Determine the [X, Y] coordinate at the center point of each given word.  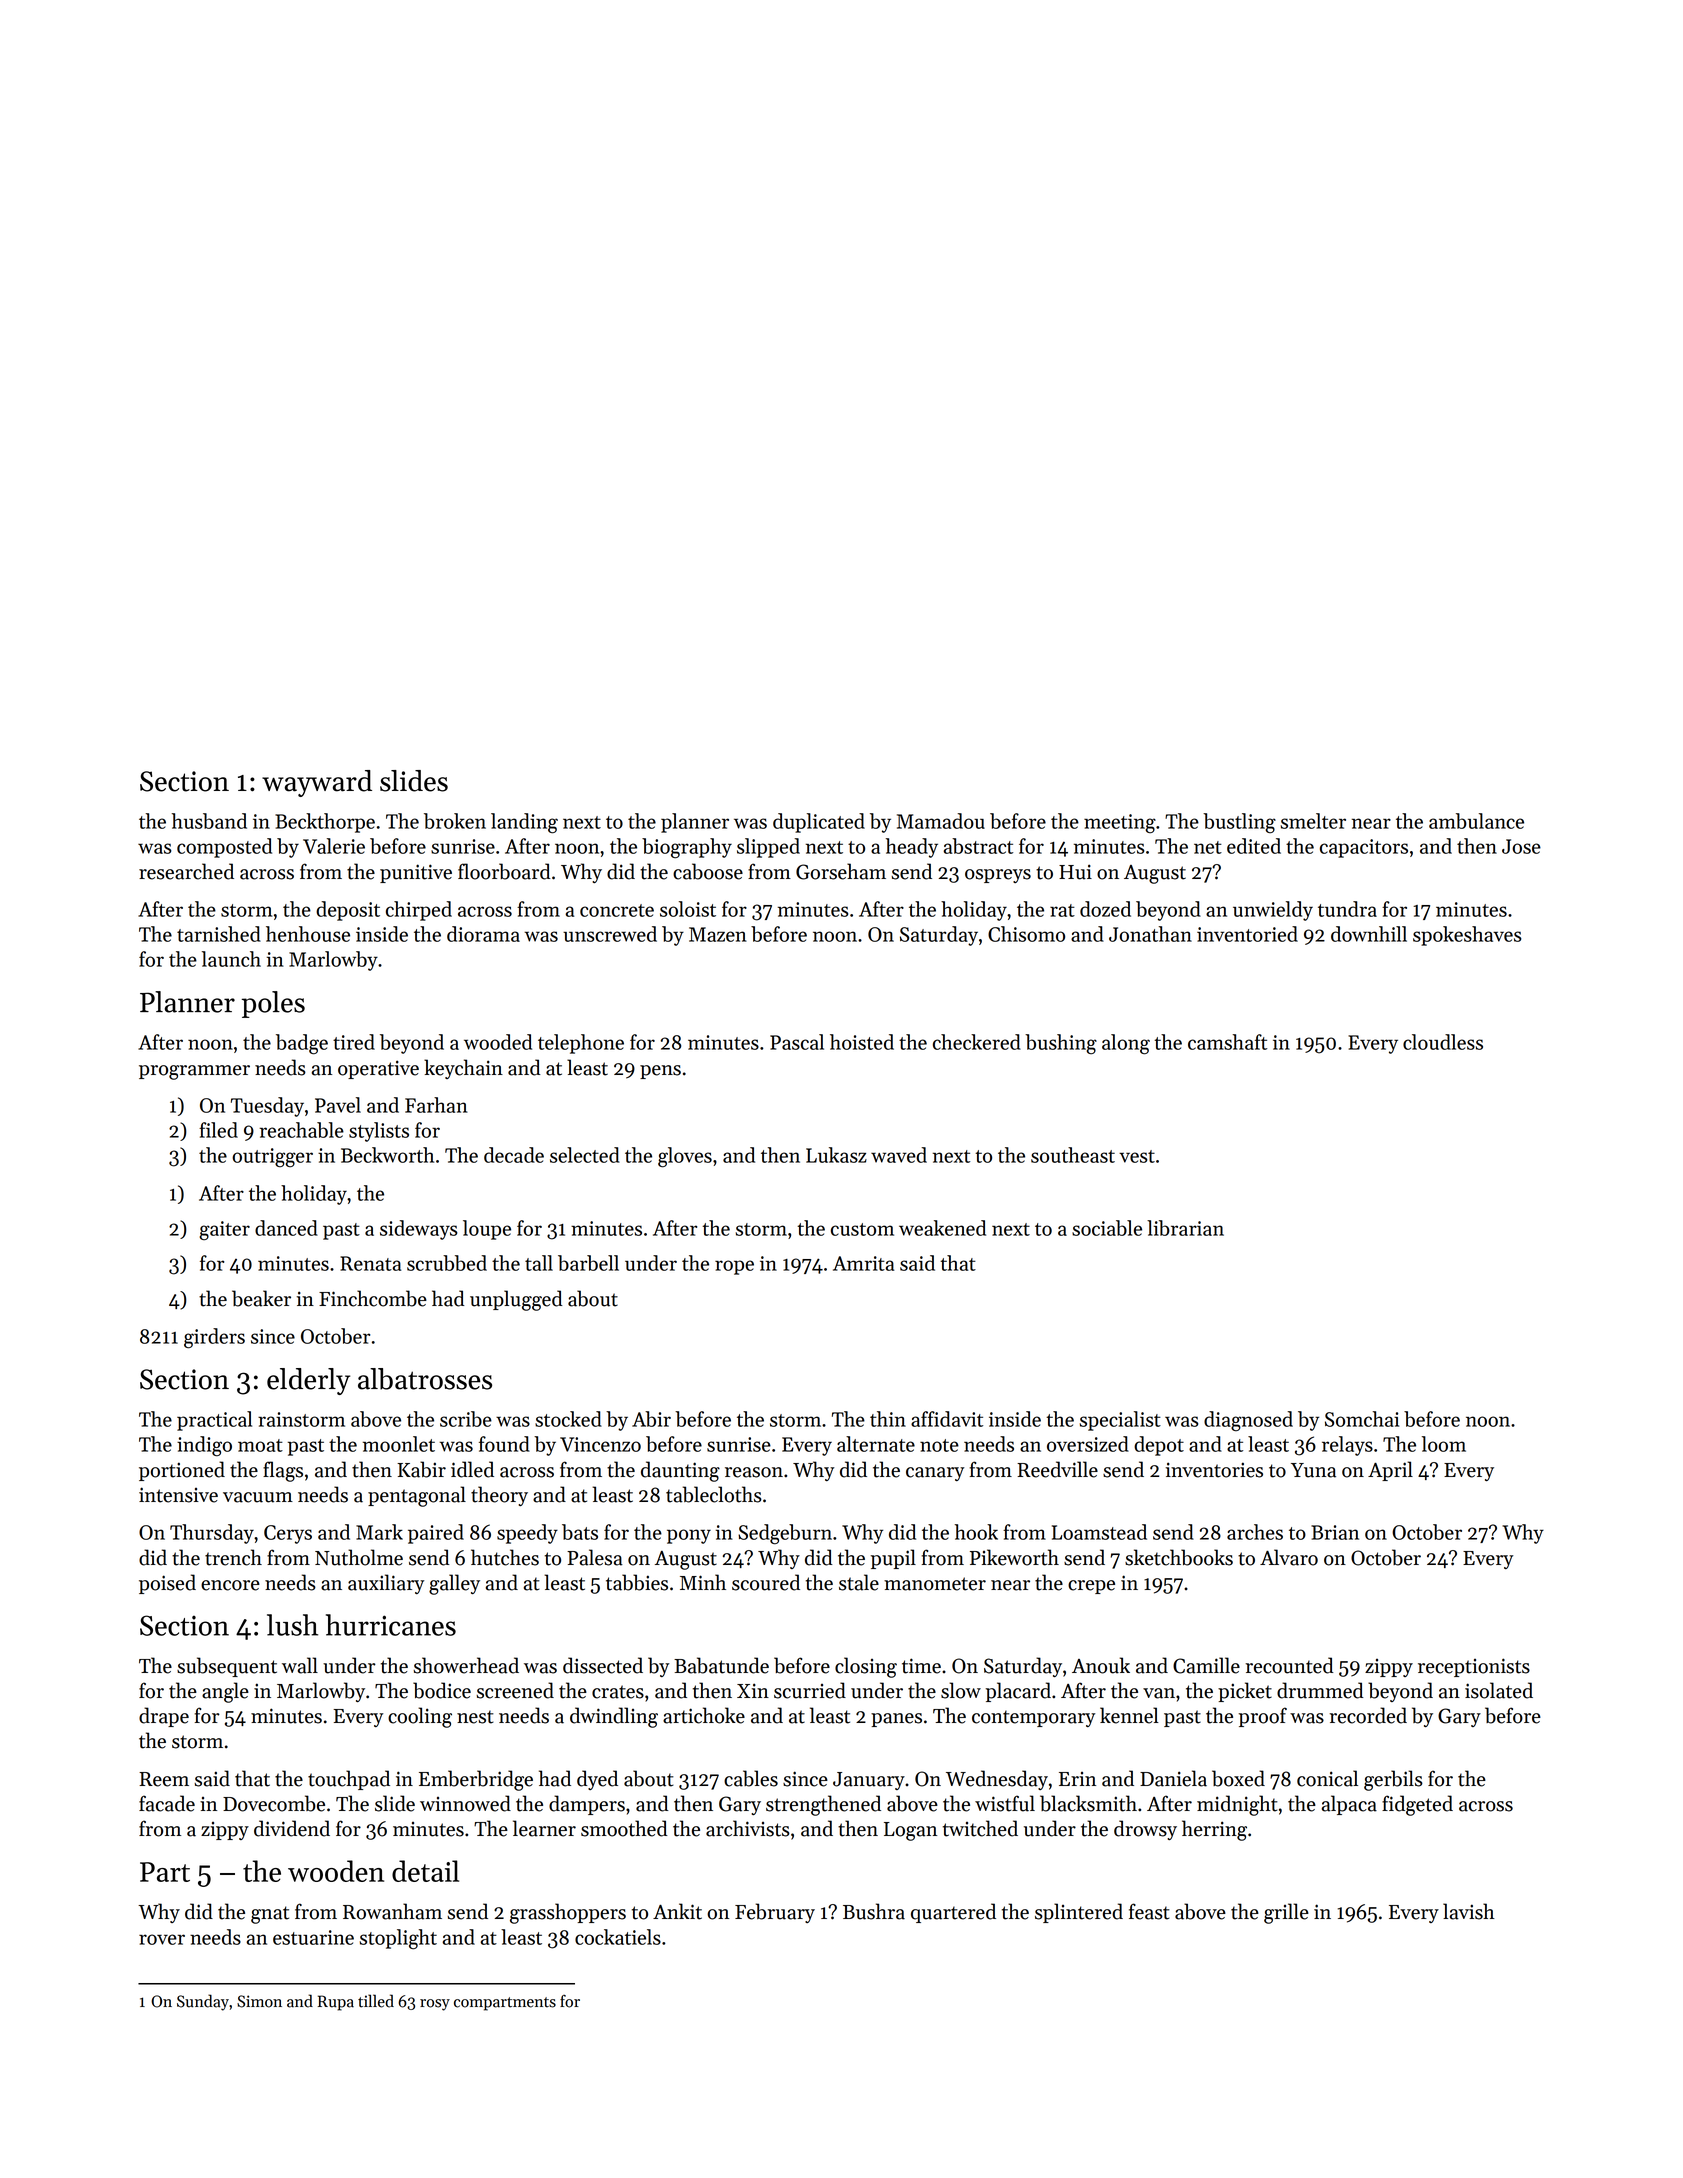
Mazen [718, 934]
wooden [336, 1871]
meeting [1120, 823]
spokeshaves [1467, 936]
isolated [1499, 1690]
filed [218, 1130]
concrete [617, 910]
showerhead [466, 1665]
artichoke [704, 1715]
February [775, 1913]
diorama [483, 934]
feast [1149, 1911]
